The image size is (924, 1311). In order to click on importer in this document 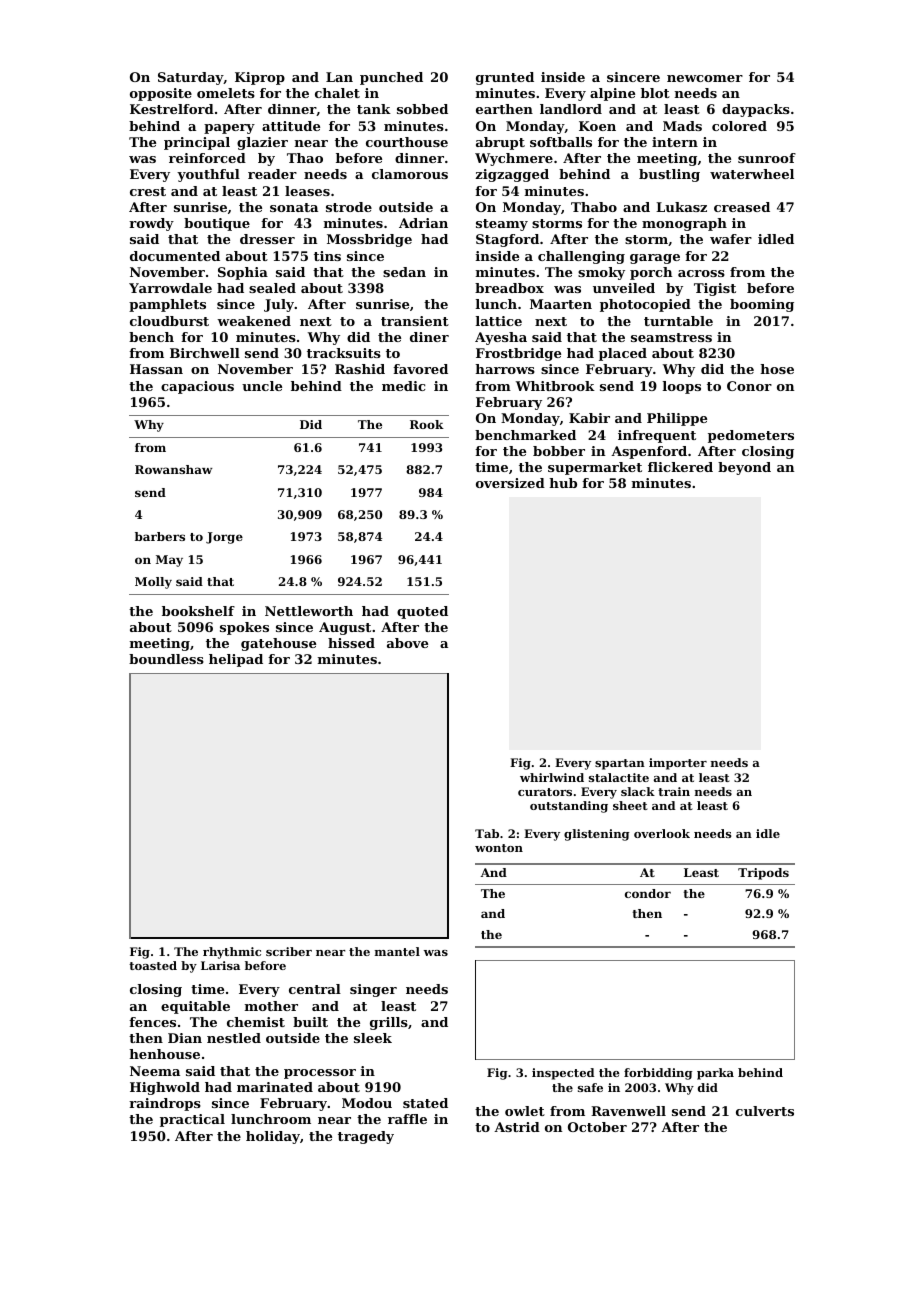, I will do `click(678, 764)`.
